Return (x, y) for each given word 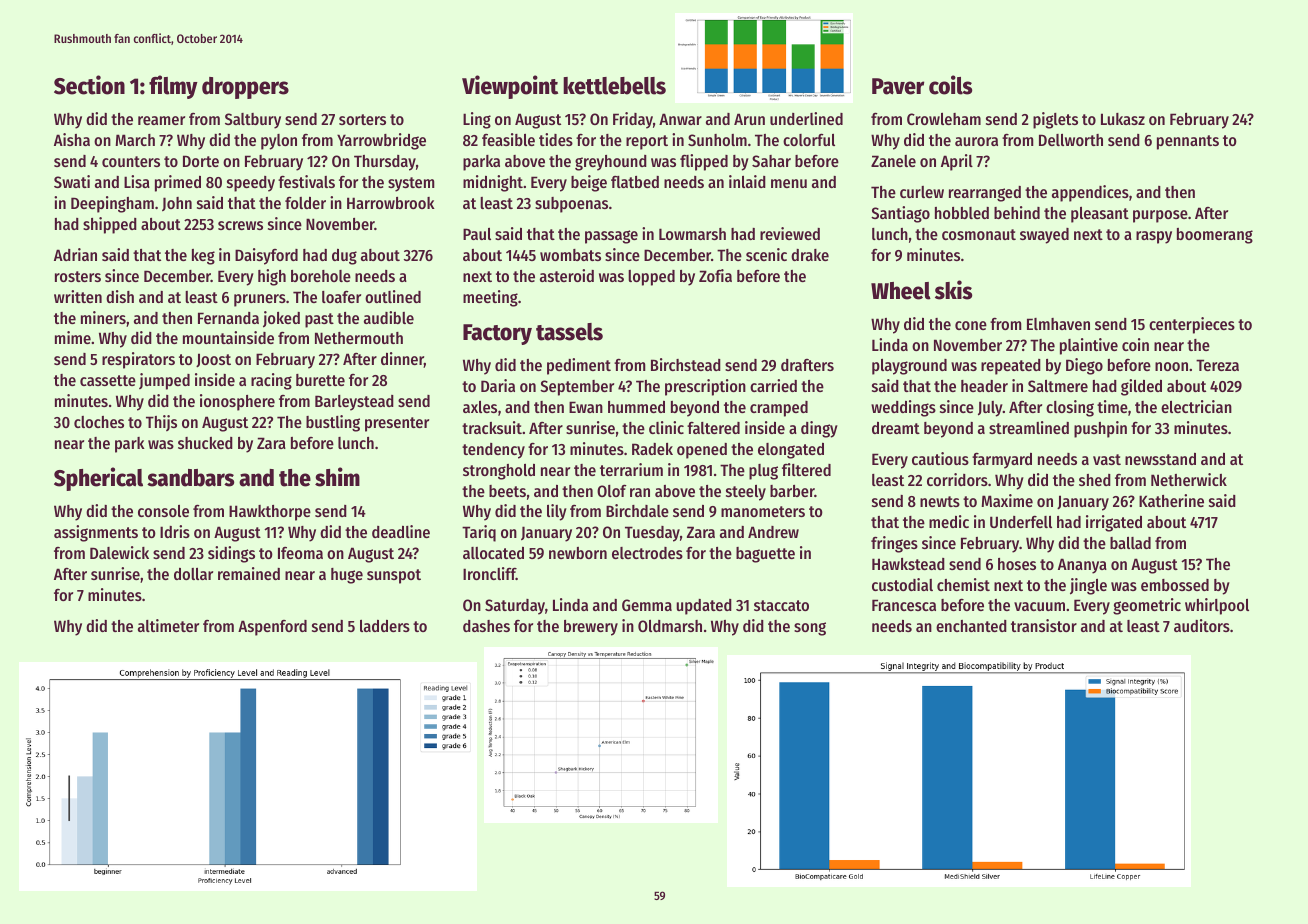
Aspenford (272, 628)
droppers (245, 88)
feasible (508, 139)
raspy (1154, 237)
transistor (1044, 625)
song (810, 629)
